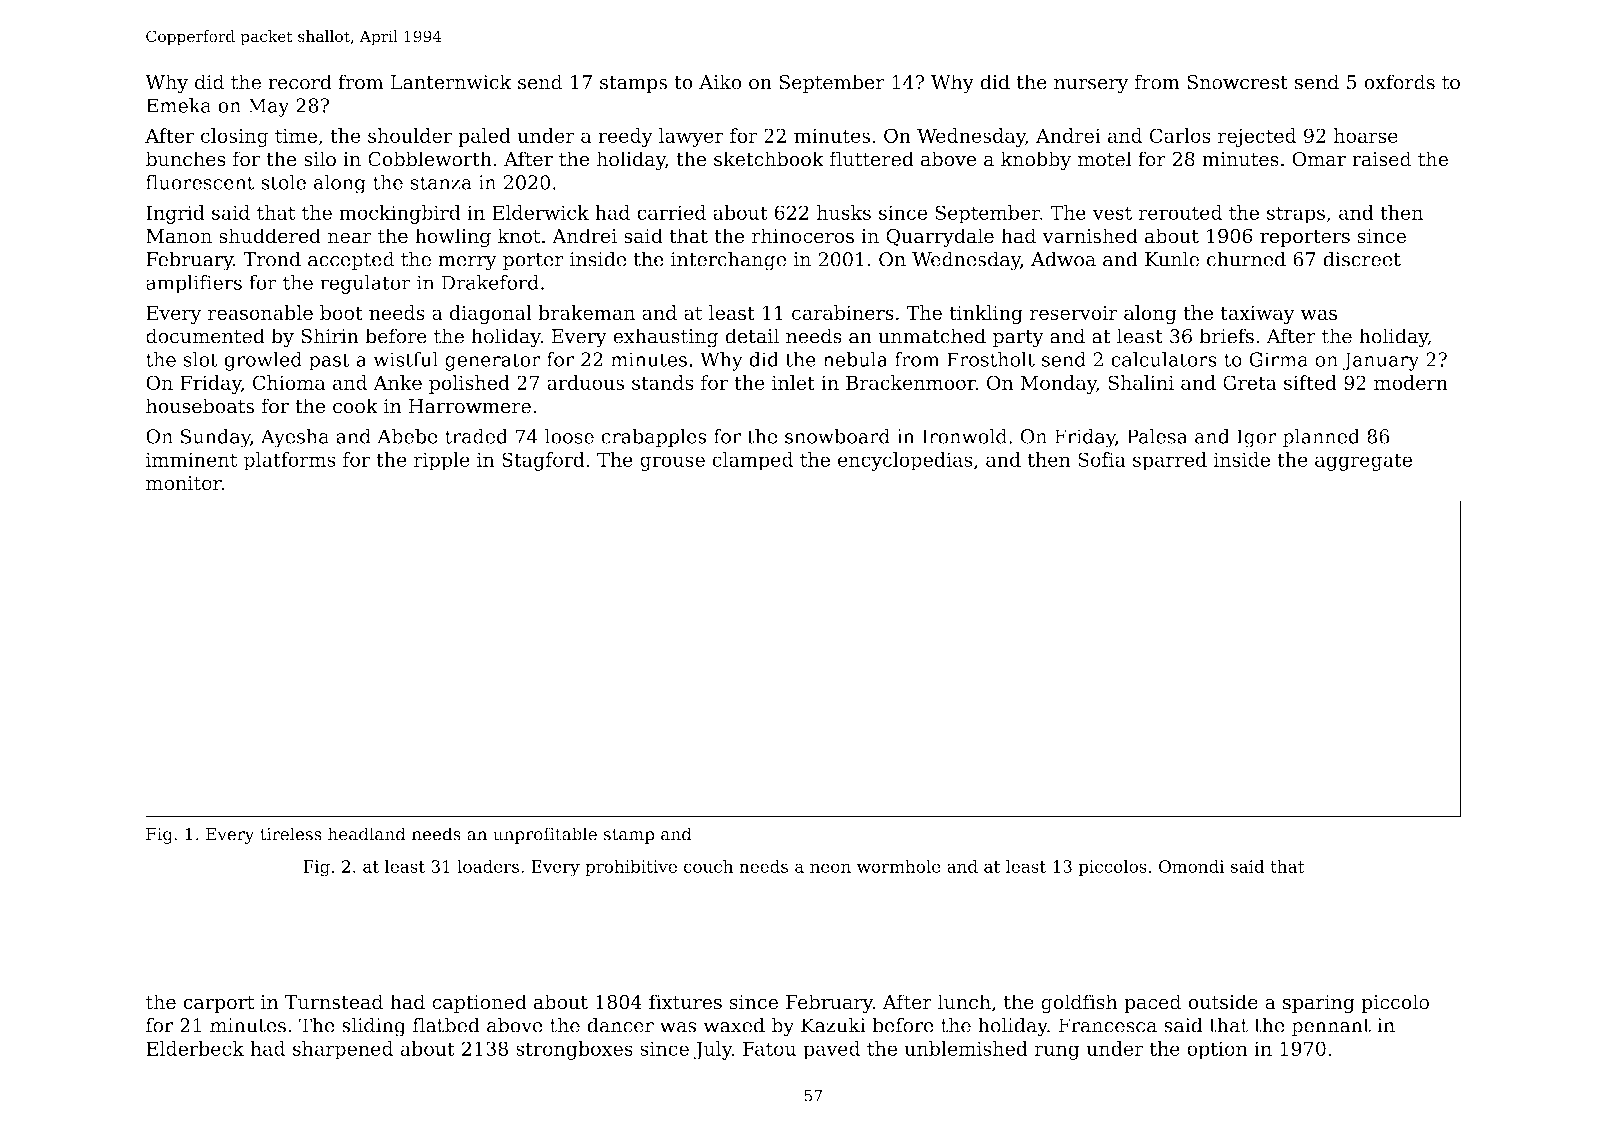 This screenshot has height=1137, width=1607. Describe the element at coordinates (574, 1050) in the screenshot. I see `strongboxes` at that location.
